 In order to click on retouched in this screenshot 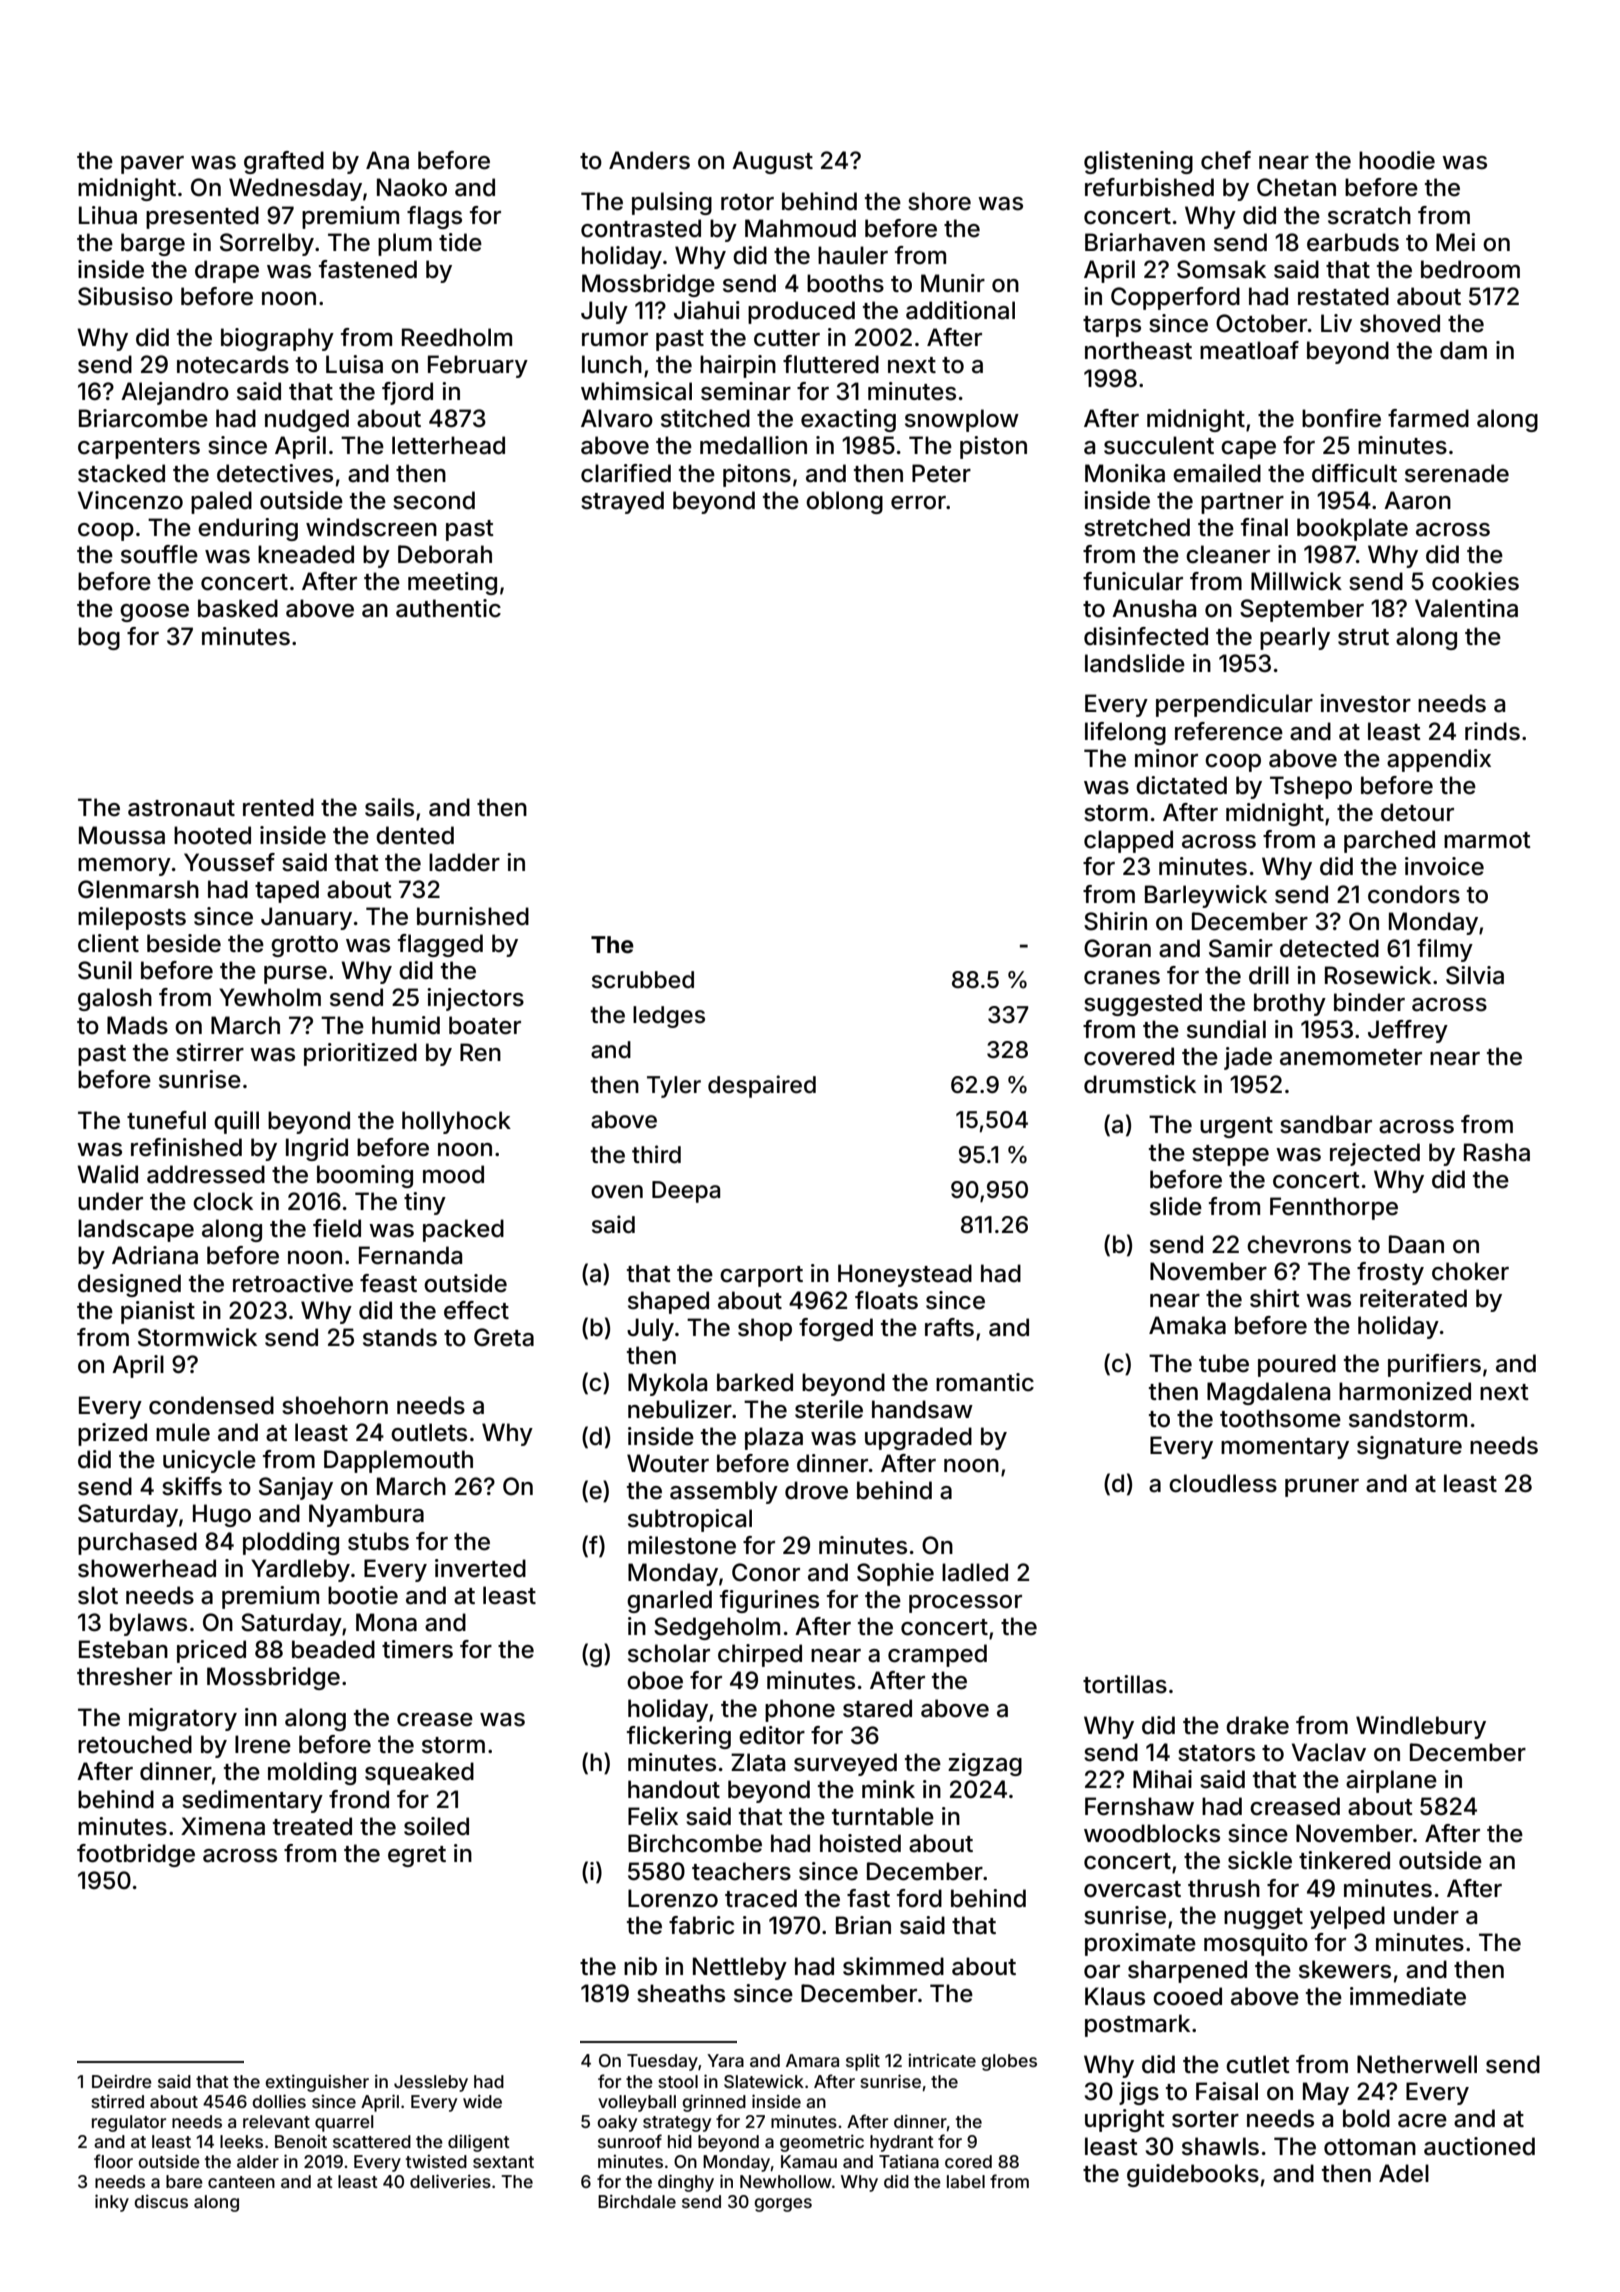, I will do `click(135, 1744)`.
